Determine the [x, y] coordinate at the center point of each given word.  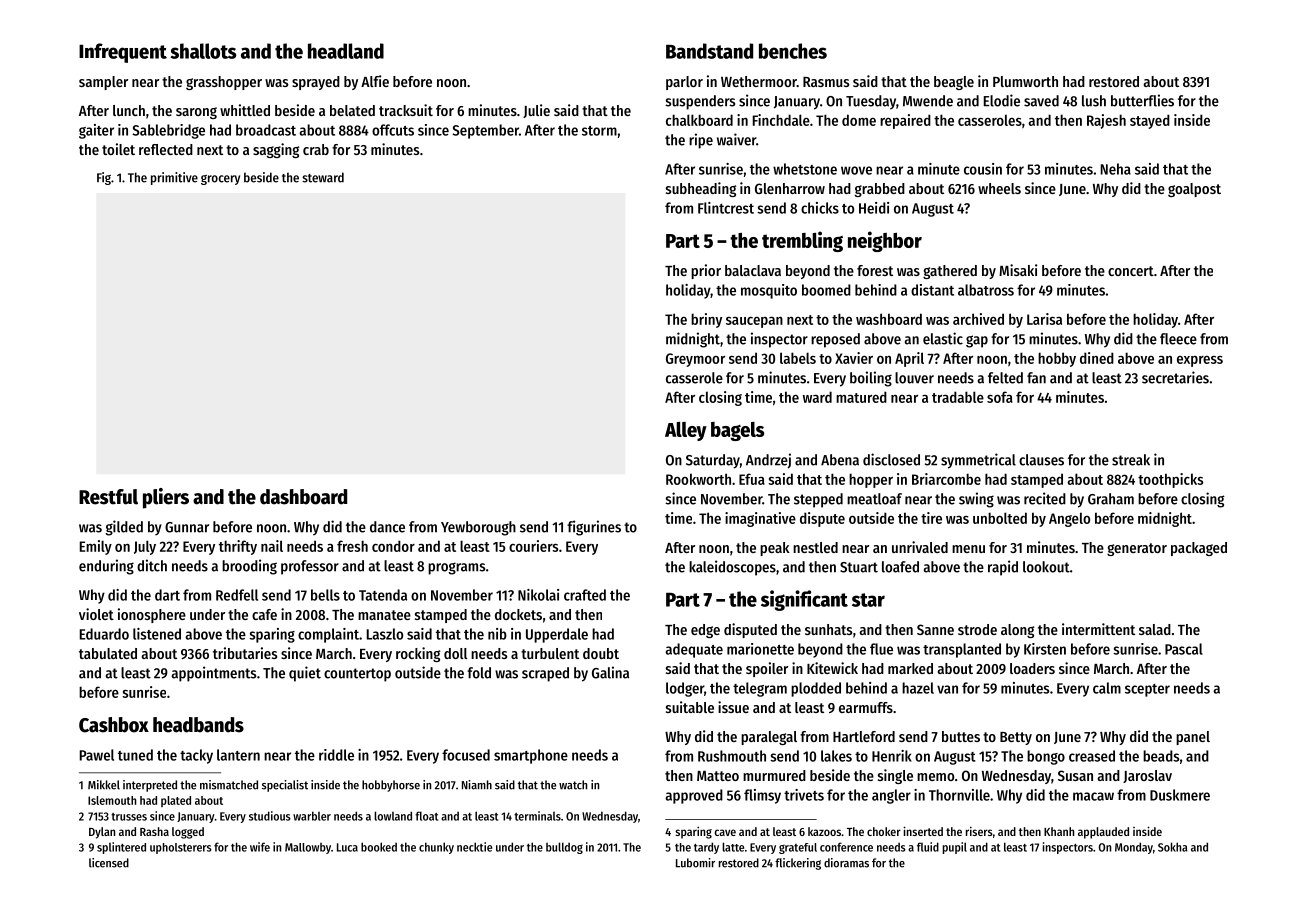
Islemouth [112, 800]
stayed [1150, 121]
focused [466, 755]
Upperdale [557, 635]
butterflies [1142, 100]
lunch [129, 110]
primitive [174, 178]
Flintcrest [726, 208]
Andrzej [768, 460]
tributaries [245, 653]
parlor [684, 83]
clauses [1041, 460]
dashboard [303, 497]
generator [1137, 549]
